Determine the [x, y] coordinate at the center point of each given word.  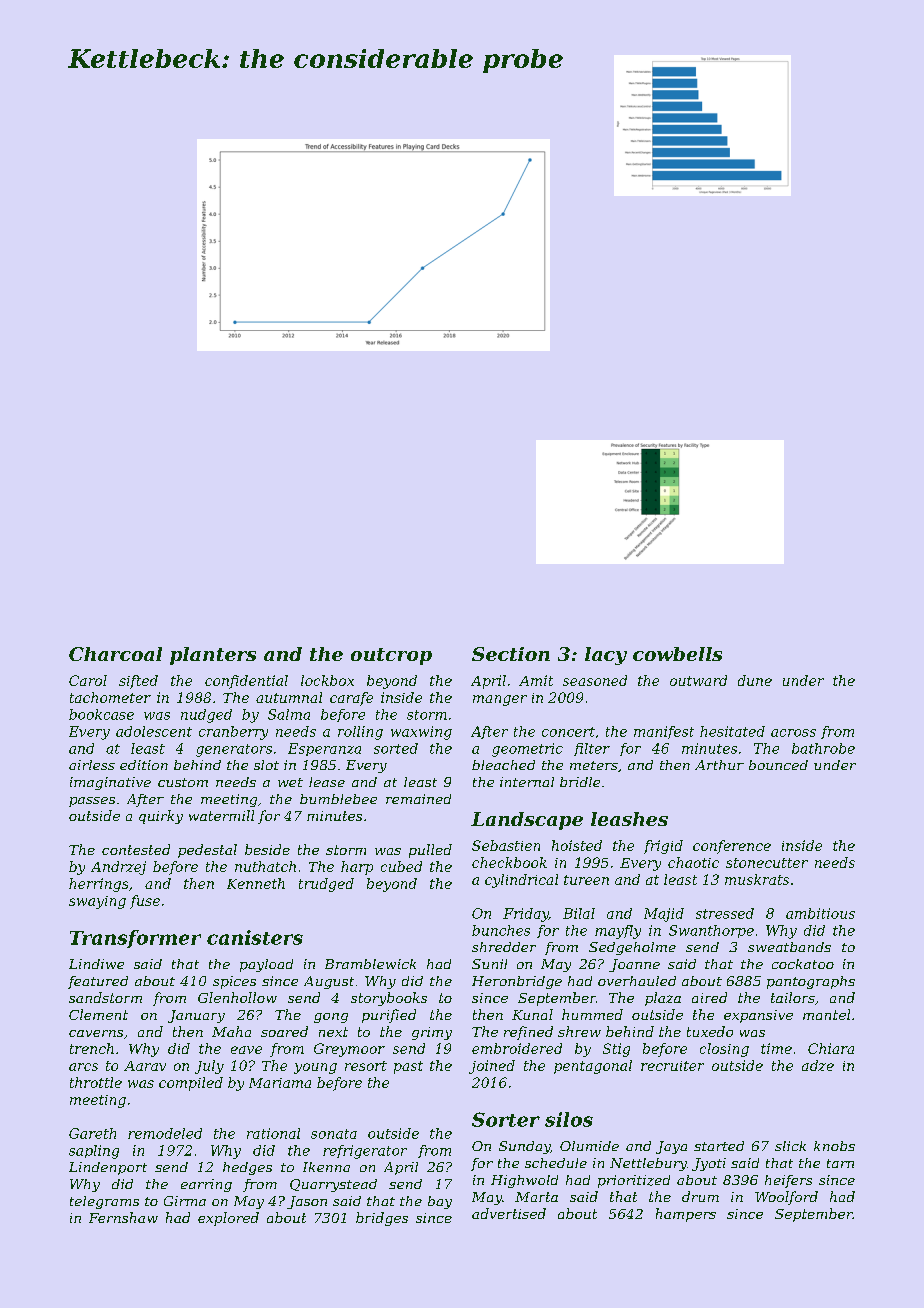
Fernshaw [123, 1217]
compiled [191, 1084]
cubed [401, 866]
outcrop [391, 656]
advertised [509, 1213]
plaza [663, 999]
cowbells [677, 654]
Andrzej [118, 868]
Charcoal [115, 654]
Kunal [532, 1014]
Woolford [786, 1198]
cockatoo [803, 964]
